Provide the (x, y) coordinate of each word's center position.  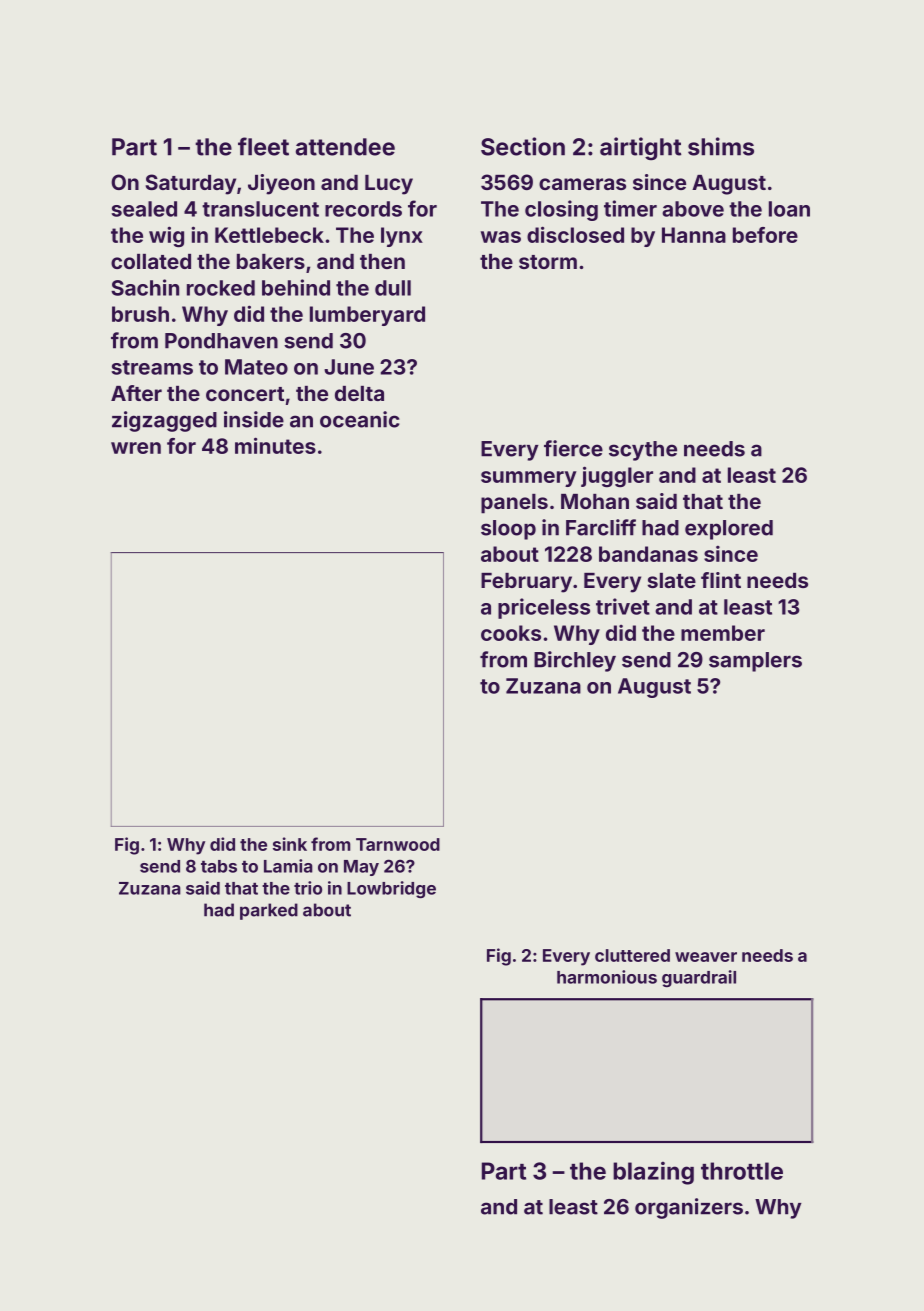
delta (359, 393)
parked (269, 911)
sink (290, 844)
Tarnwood (398, 844)
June (349, 367)
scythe (643, 451)
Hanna (694, 235)
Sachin (145, 287)
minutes (275, 445)
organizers (689, 1208)
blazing (653, 1173)
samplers (755, 662)
